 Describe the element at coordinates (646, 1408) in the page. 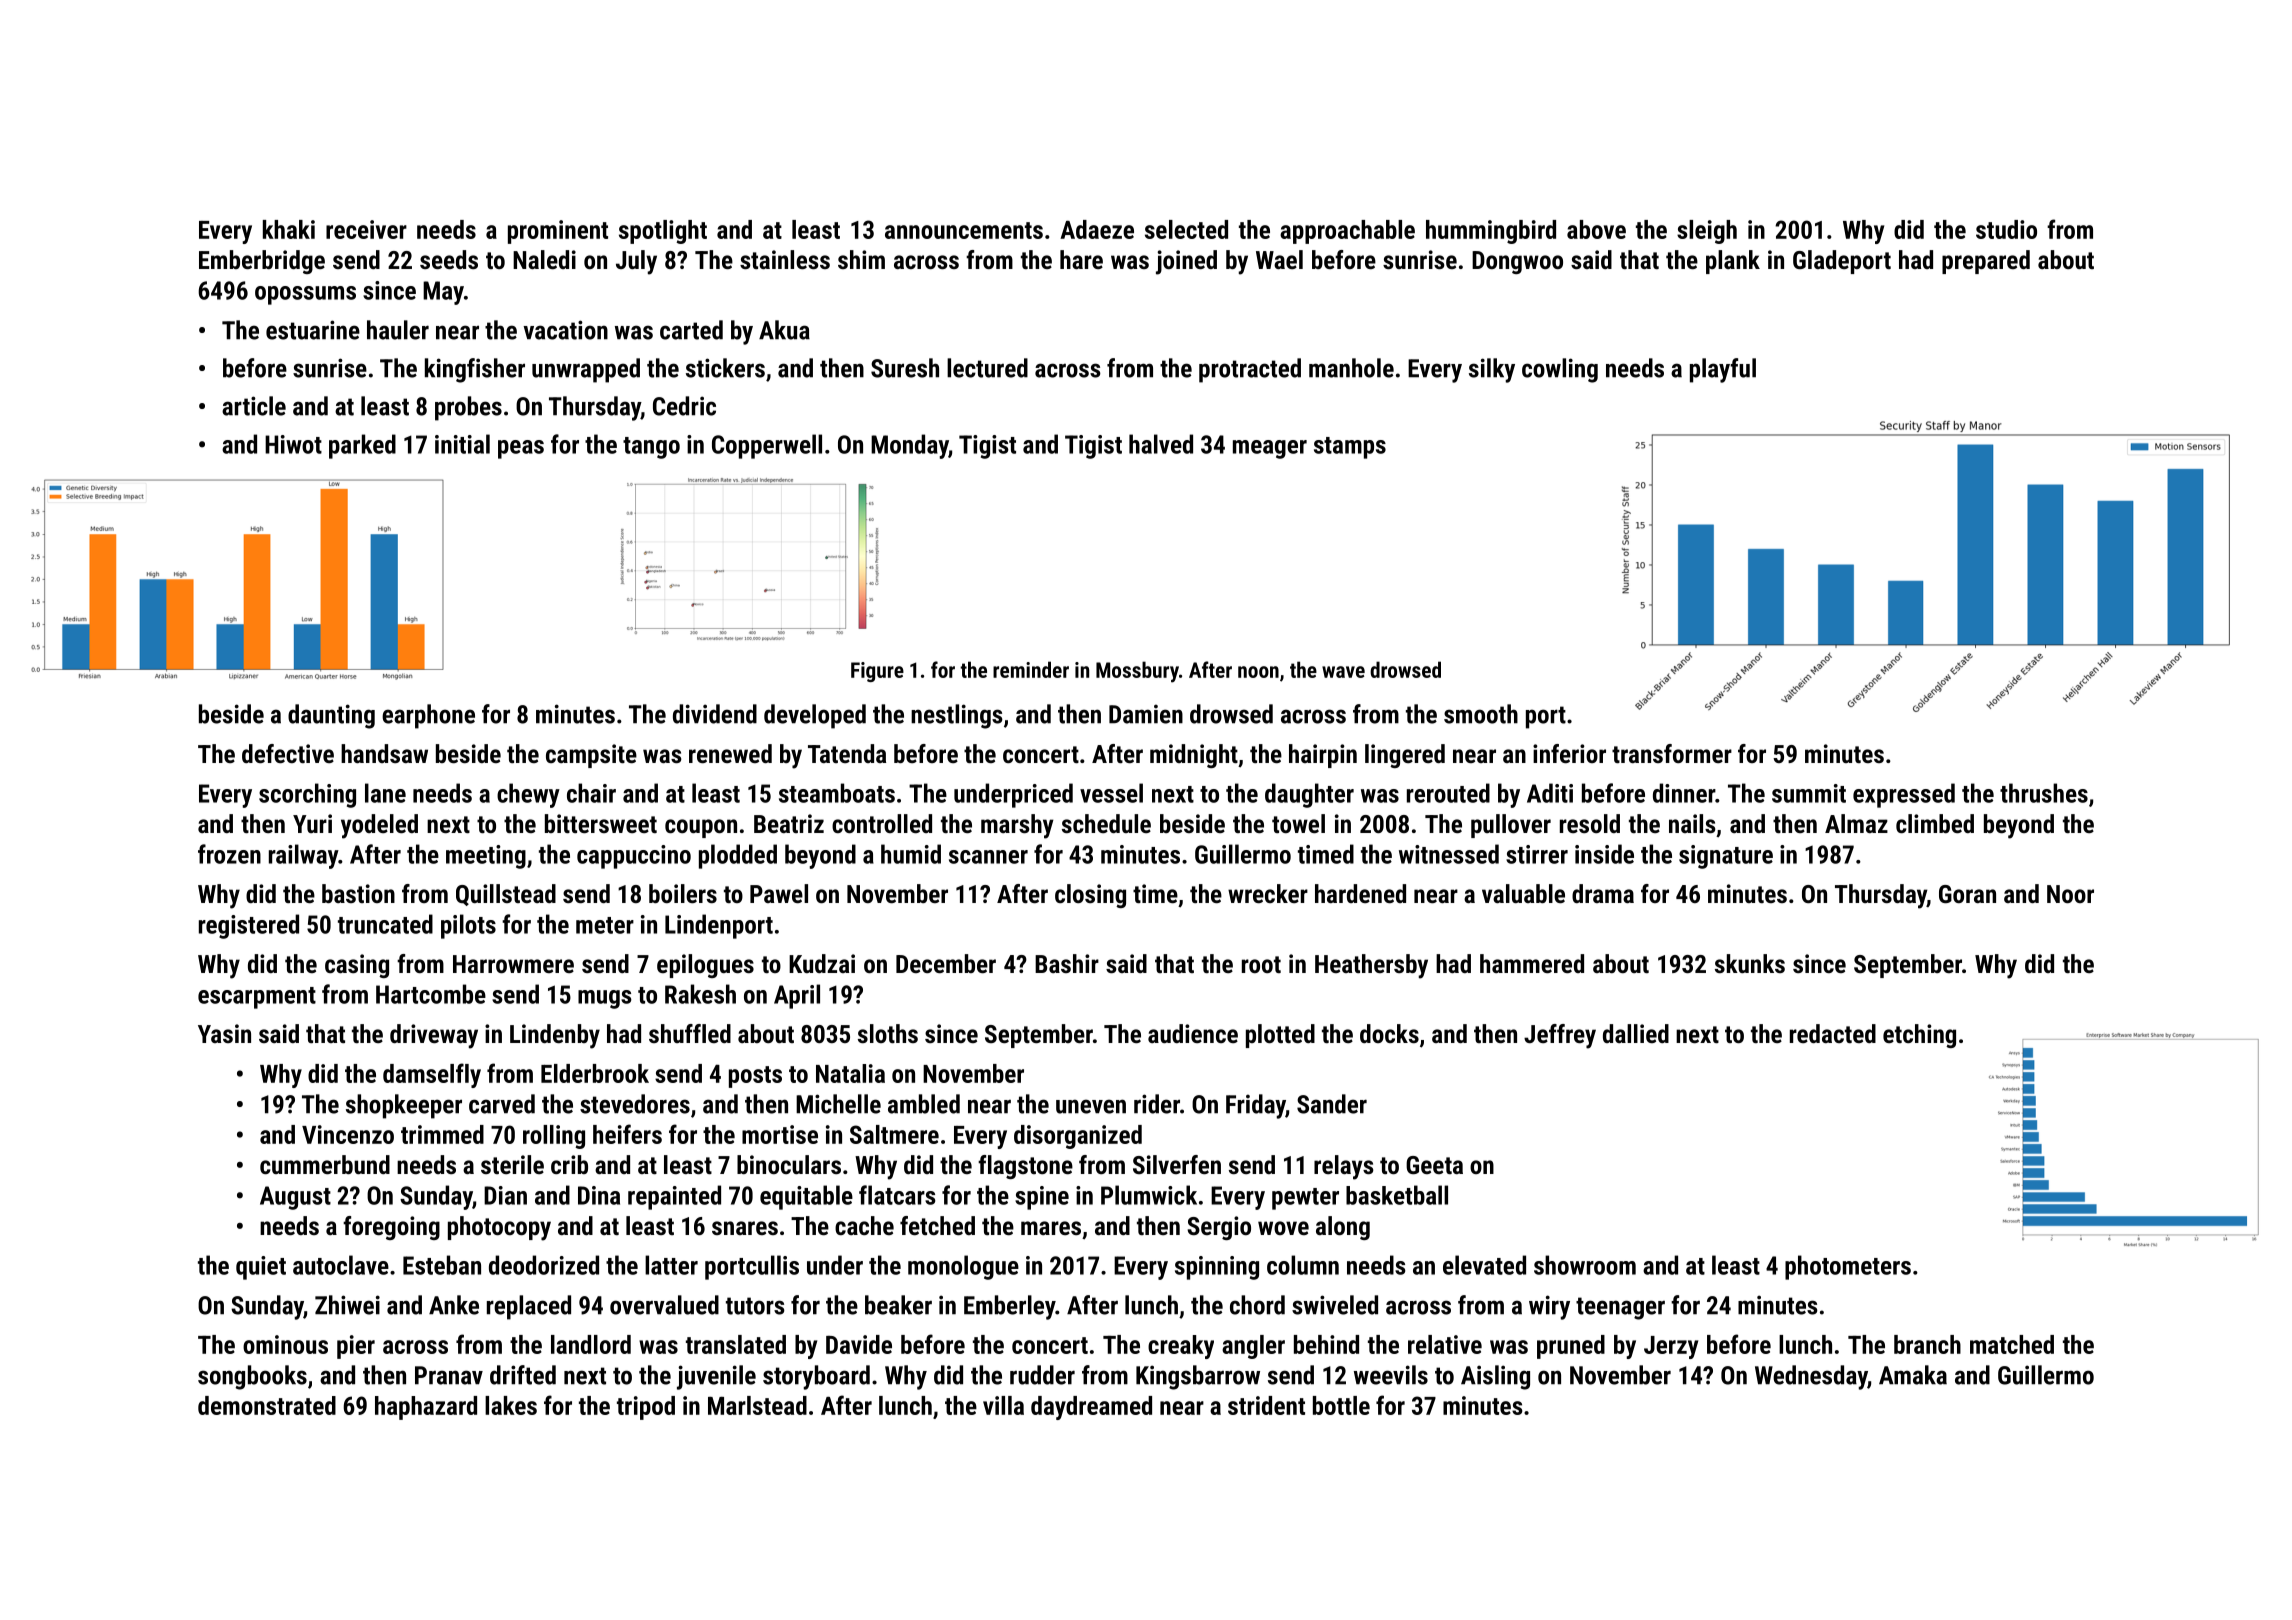

I see `tripod` at that location.
